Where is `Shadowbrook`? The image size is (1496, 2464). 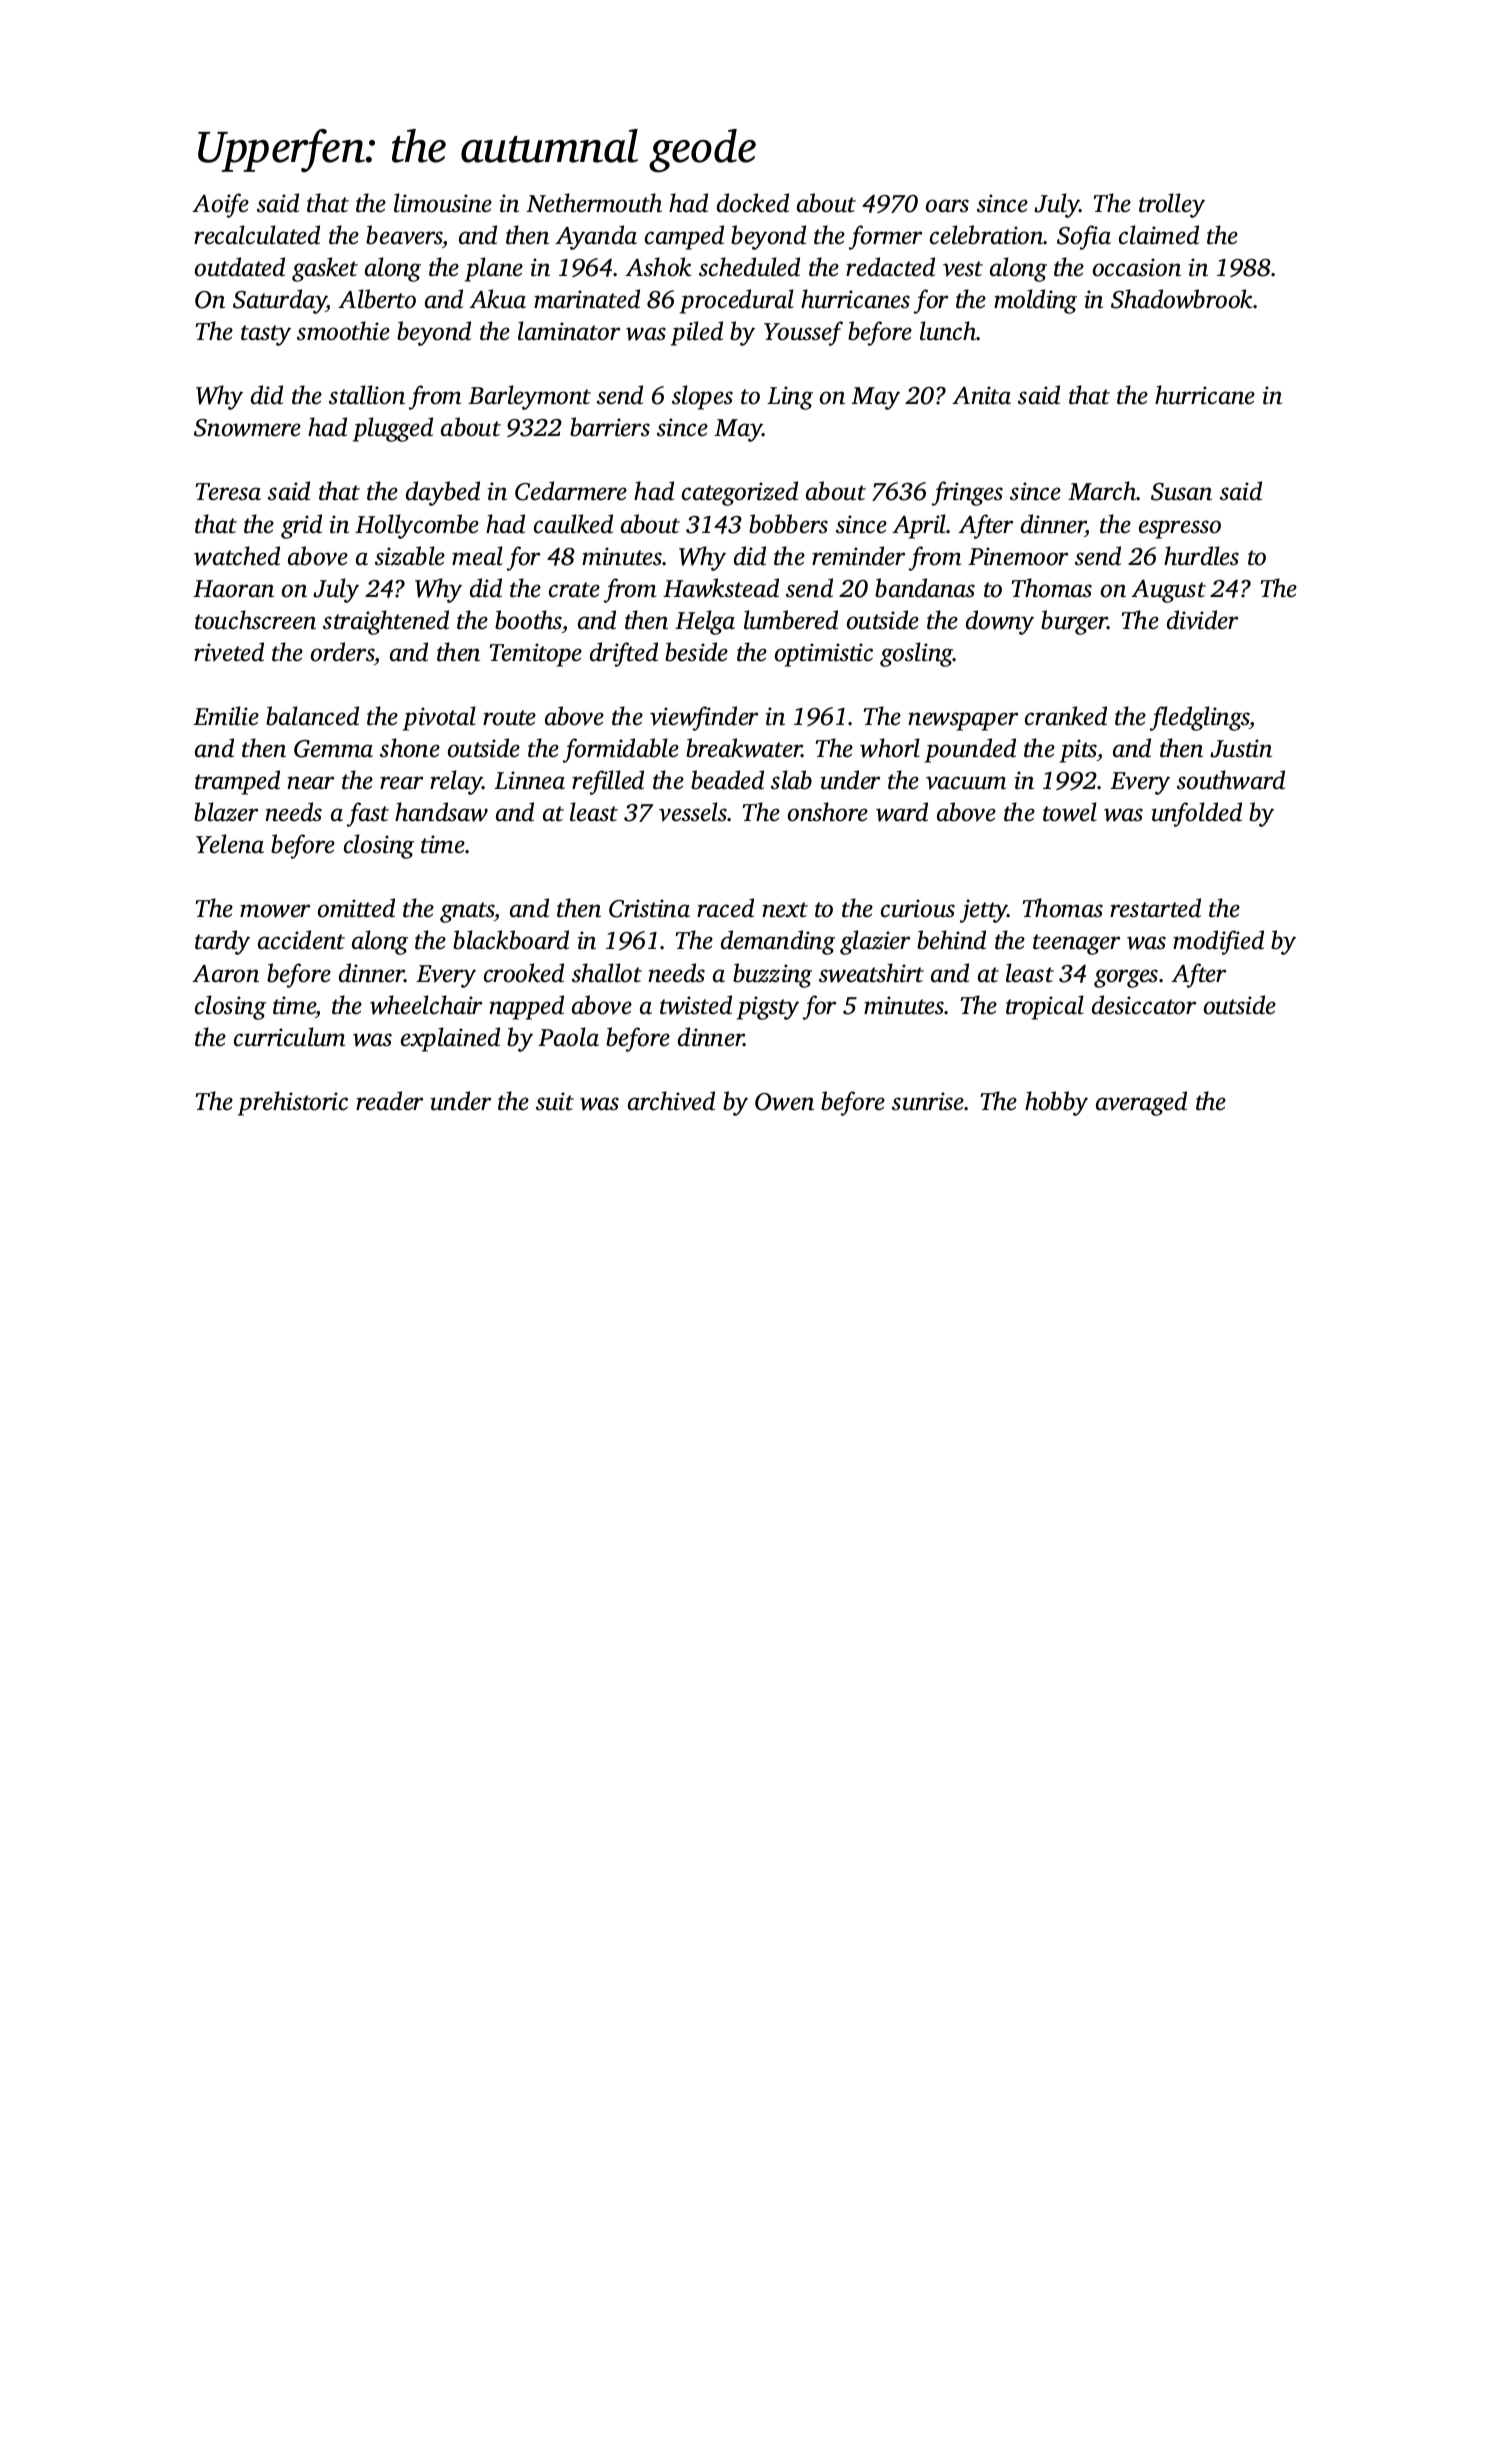 Shadowbrook is located at coordinates (1182, 299).
